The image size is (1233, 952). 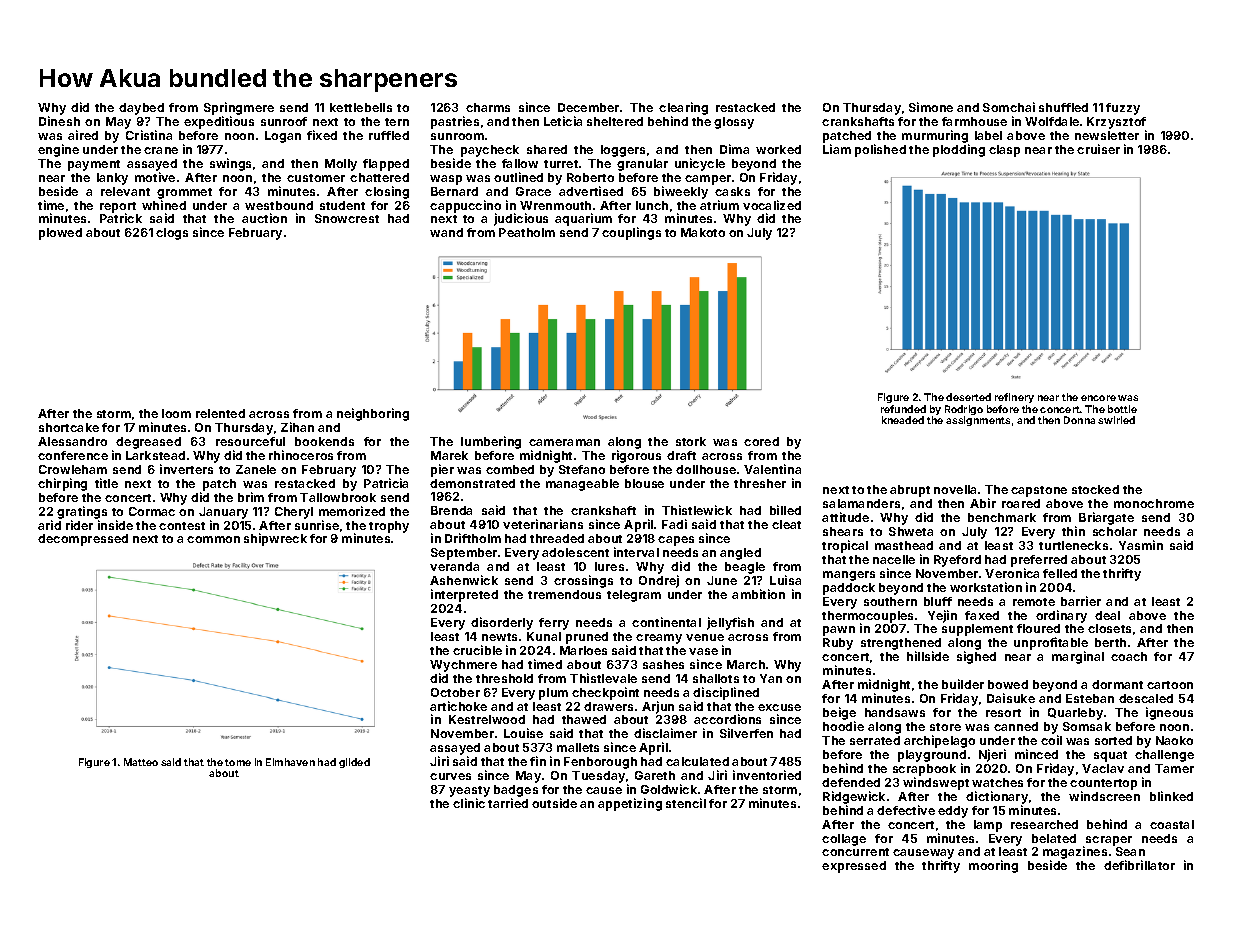 I want to click on inside, so click(x=115, y=525).
